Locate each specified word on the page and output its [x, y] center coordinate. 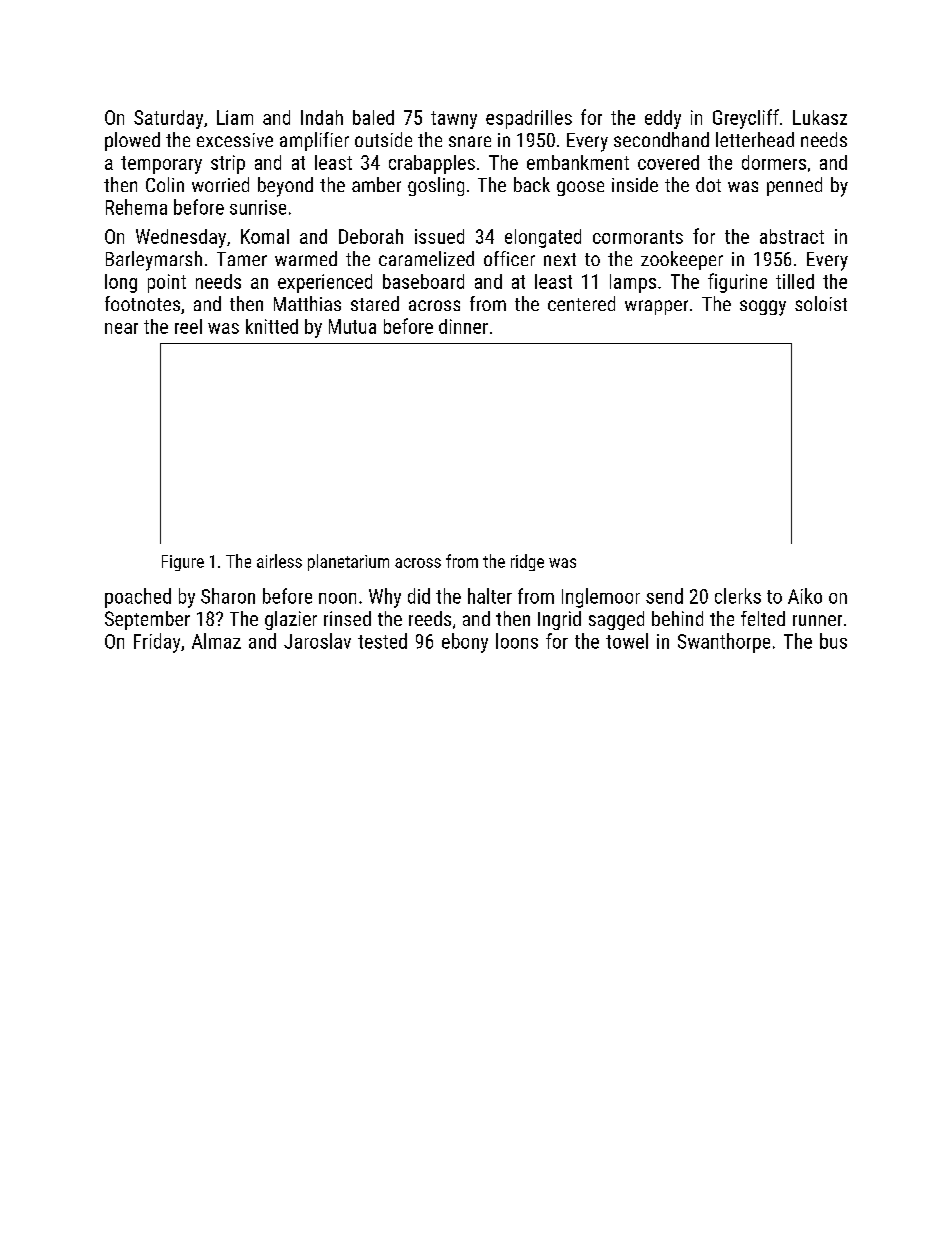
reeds [430, 618]
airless [279, 561]
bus [833, 641]
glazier [291, 620]
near [121, 328]
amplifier [314, 141]
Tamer [242, 259]
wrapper [656, 307]
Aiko [805, 596]
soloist [821, 303]
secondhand [661, 139]
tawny [454, 120]
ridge [527, 562]
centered [581, 303]
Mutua [352, 326]
